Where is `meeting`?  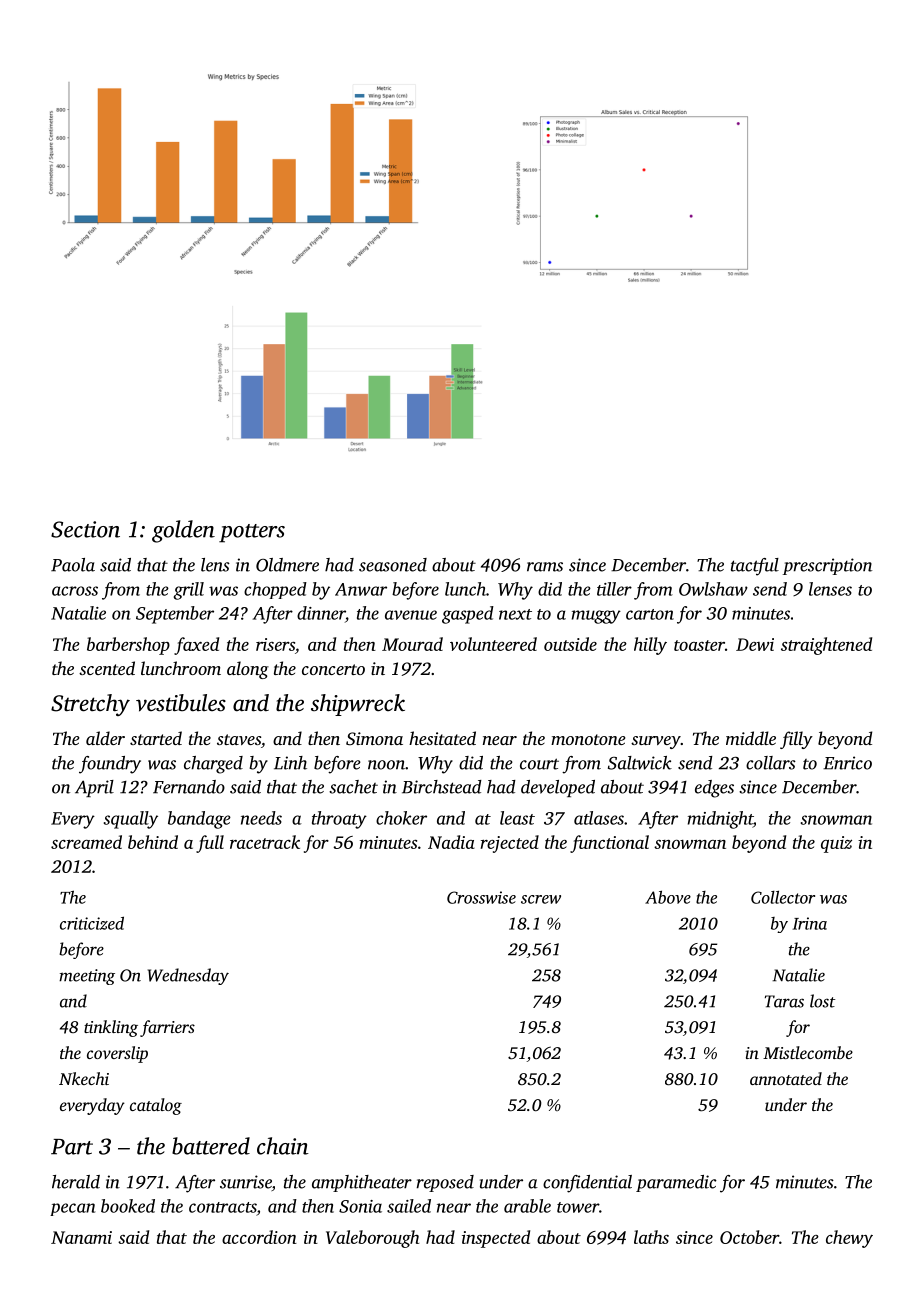
meeting is located at coordinates (87, 977).
